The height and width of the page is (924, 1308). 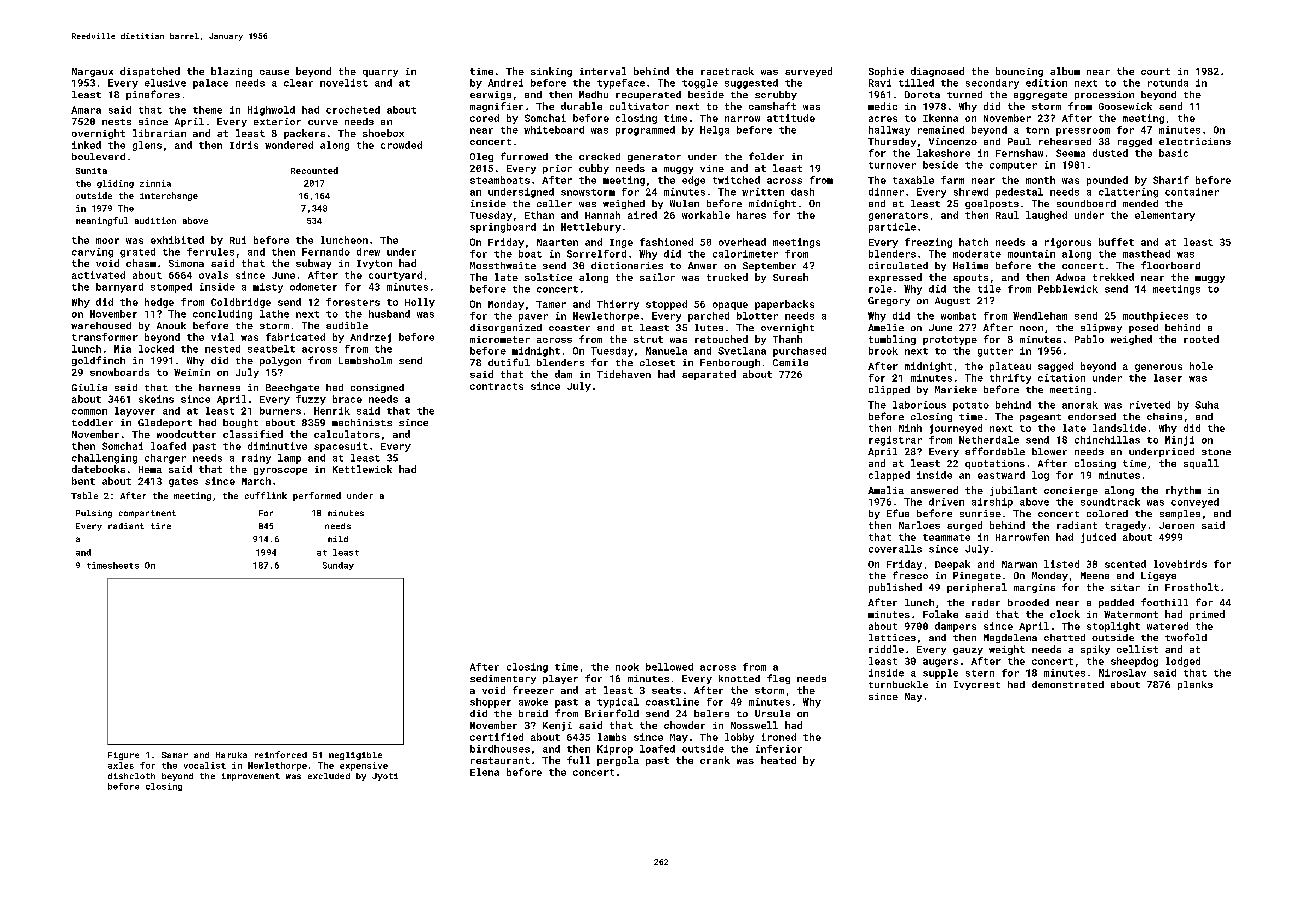 What do you see at coordinates (1183, 491) in the page?
I see `rhythm` at bounding box center [1183, 491].
